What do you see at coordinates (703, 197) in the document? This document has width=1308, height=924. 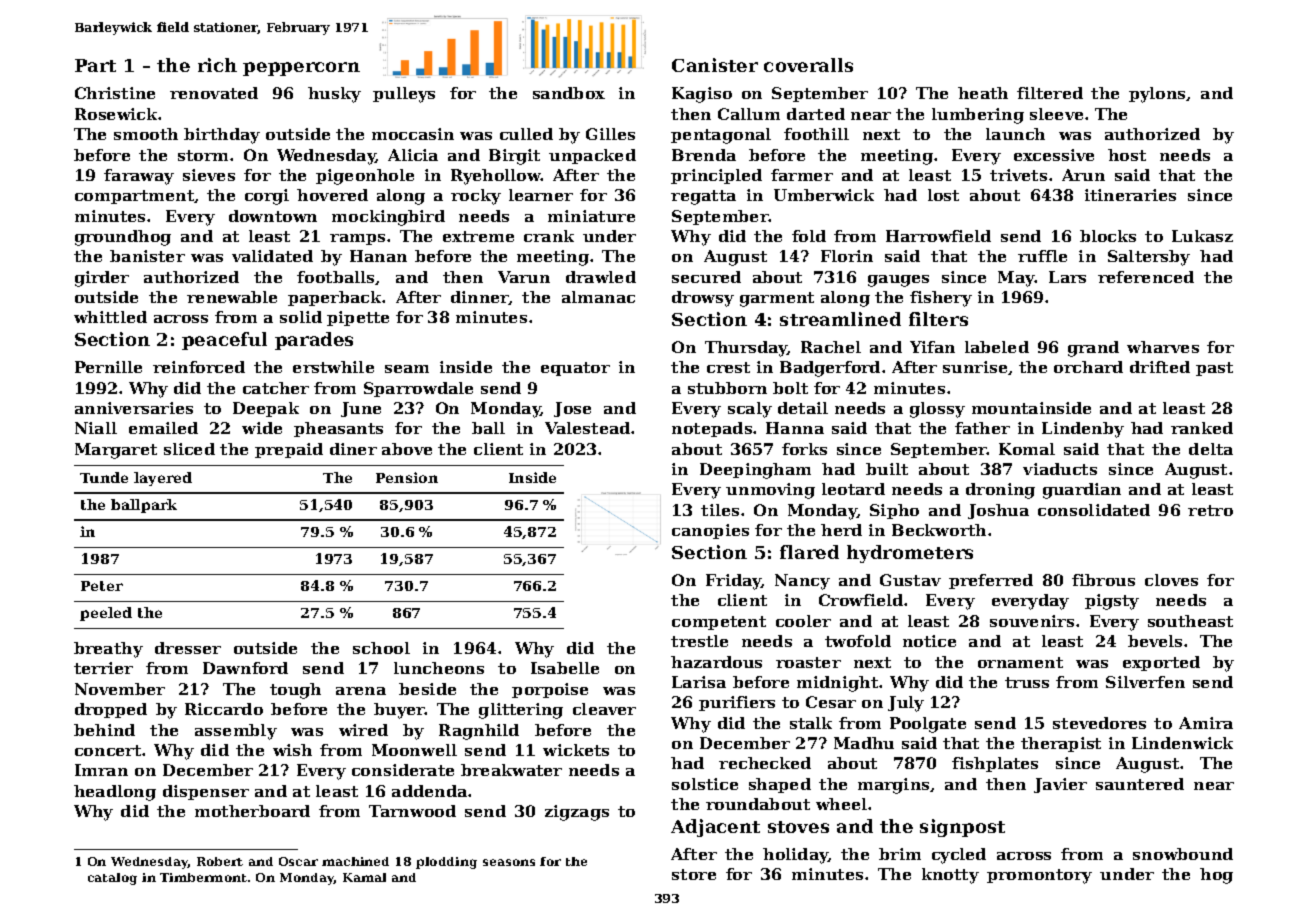 I see `regatta` at bounding box center [703, 197].
